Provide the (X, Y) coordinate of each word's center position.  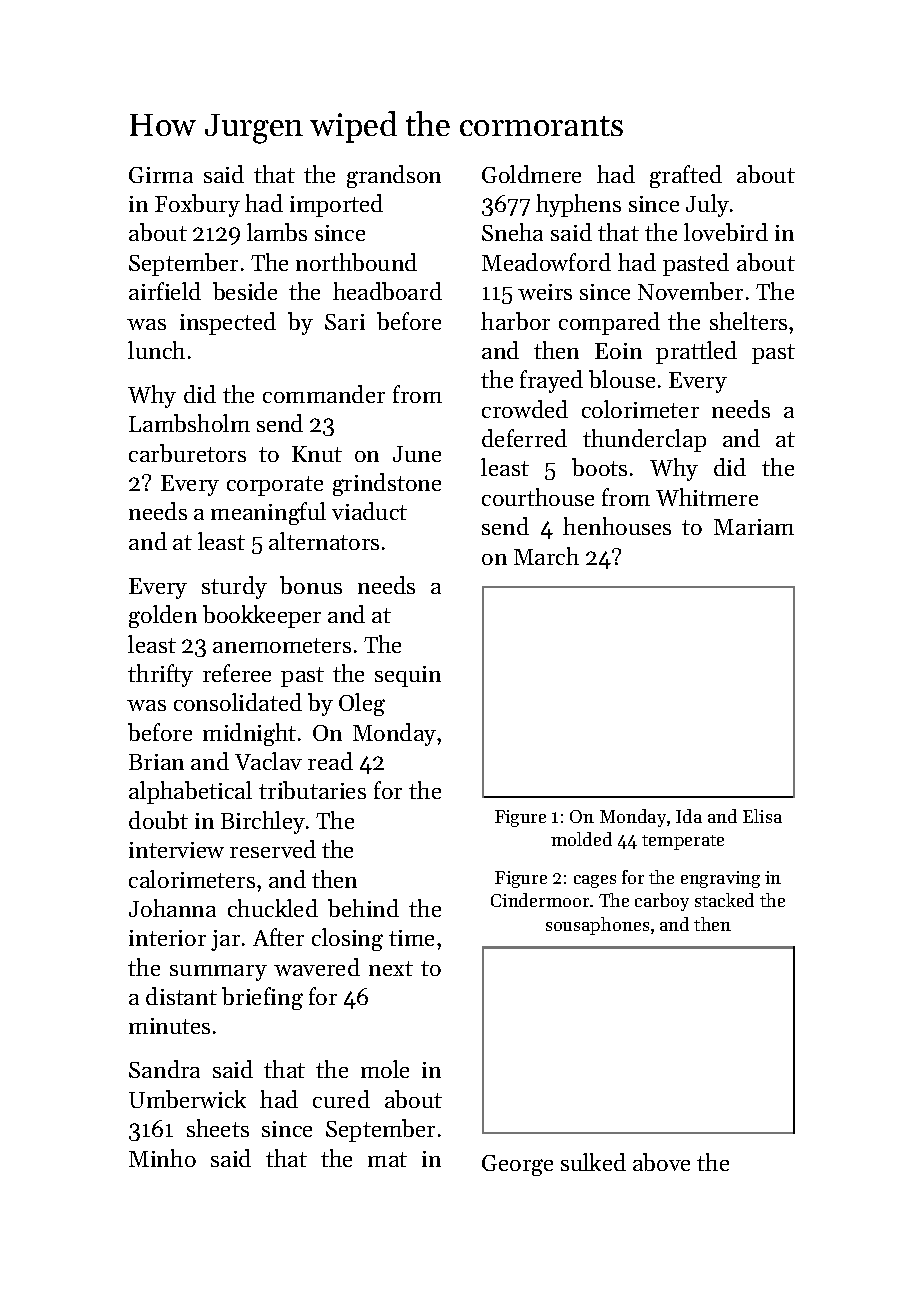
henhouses (617, 526)
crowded (525, 409)
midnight (249, 734)
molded (581, 839)
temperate (683, 842)
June (417, 454)
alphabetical (190, 792)
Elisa (762, 816)
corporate (275, 486)
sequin (408, 676)
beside (245, 291)
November (690, 291)
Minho (162, 1158)
